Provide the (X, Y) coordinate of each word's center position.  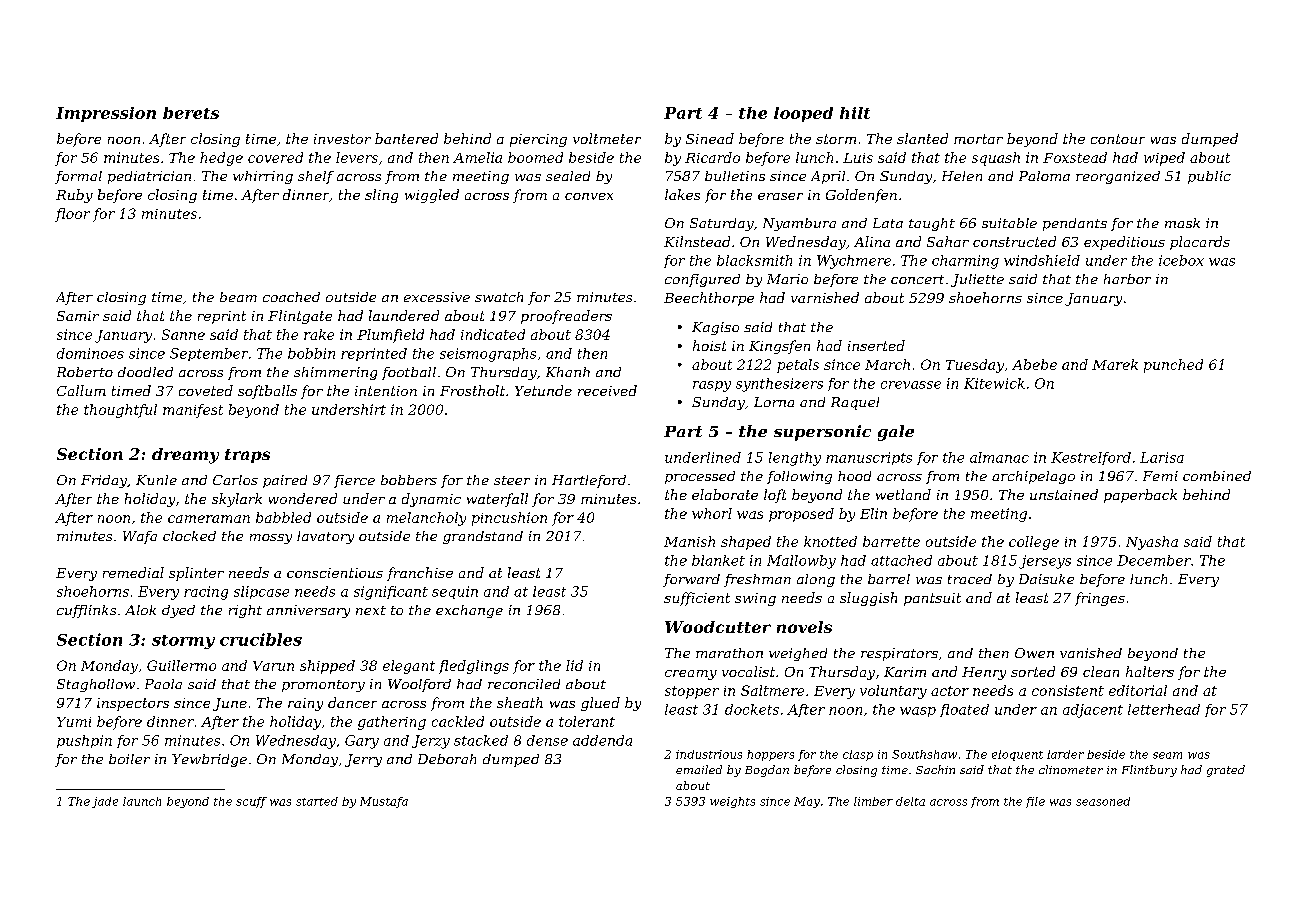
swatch (499, 297)
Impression (106, 114)
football (409, 373)
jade (105, 802)
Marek (1115, 364)
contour (1118, 139)
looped (803, 114)
